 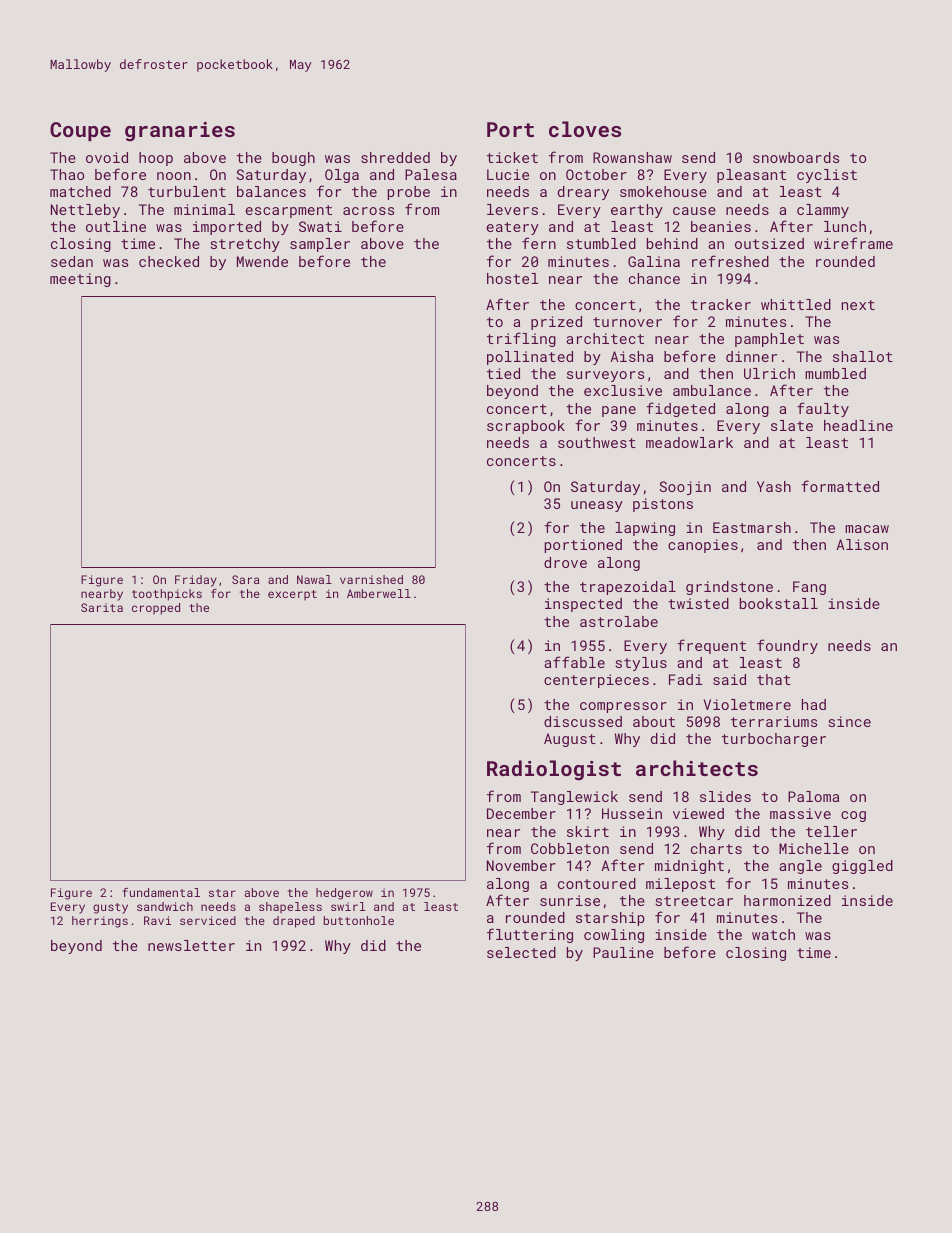 What do you see at coordinates (596, 681) in the document?
I see `centerpieces` at bounding box center [596, 681].
